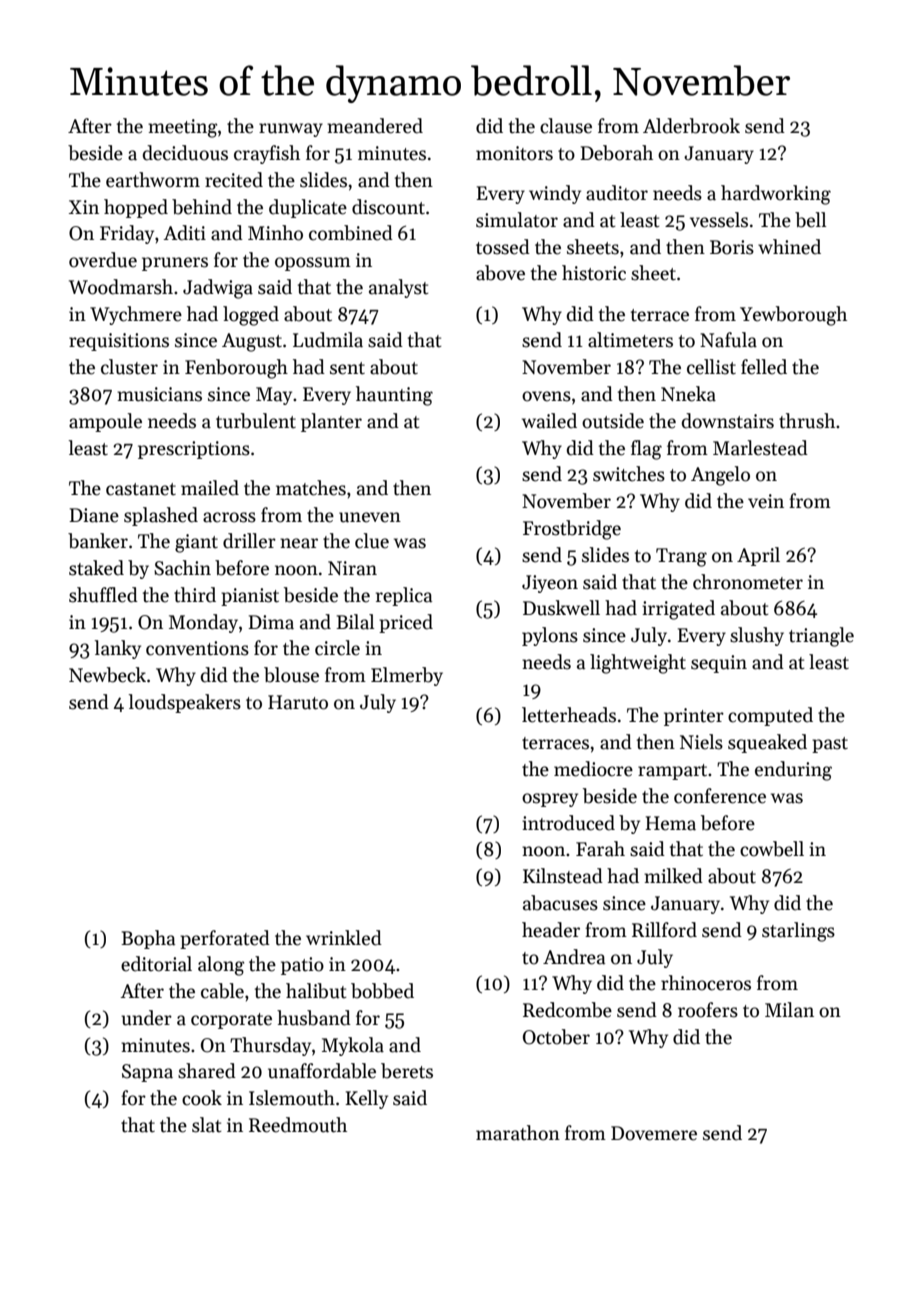  I want to click on meandered, so click(375, 126).
